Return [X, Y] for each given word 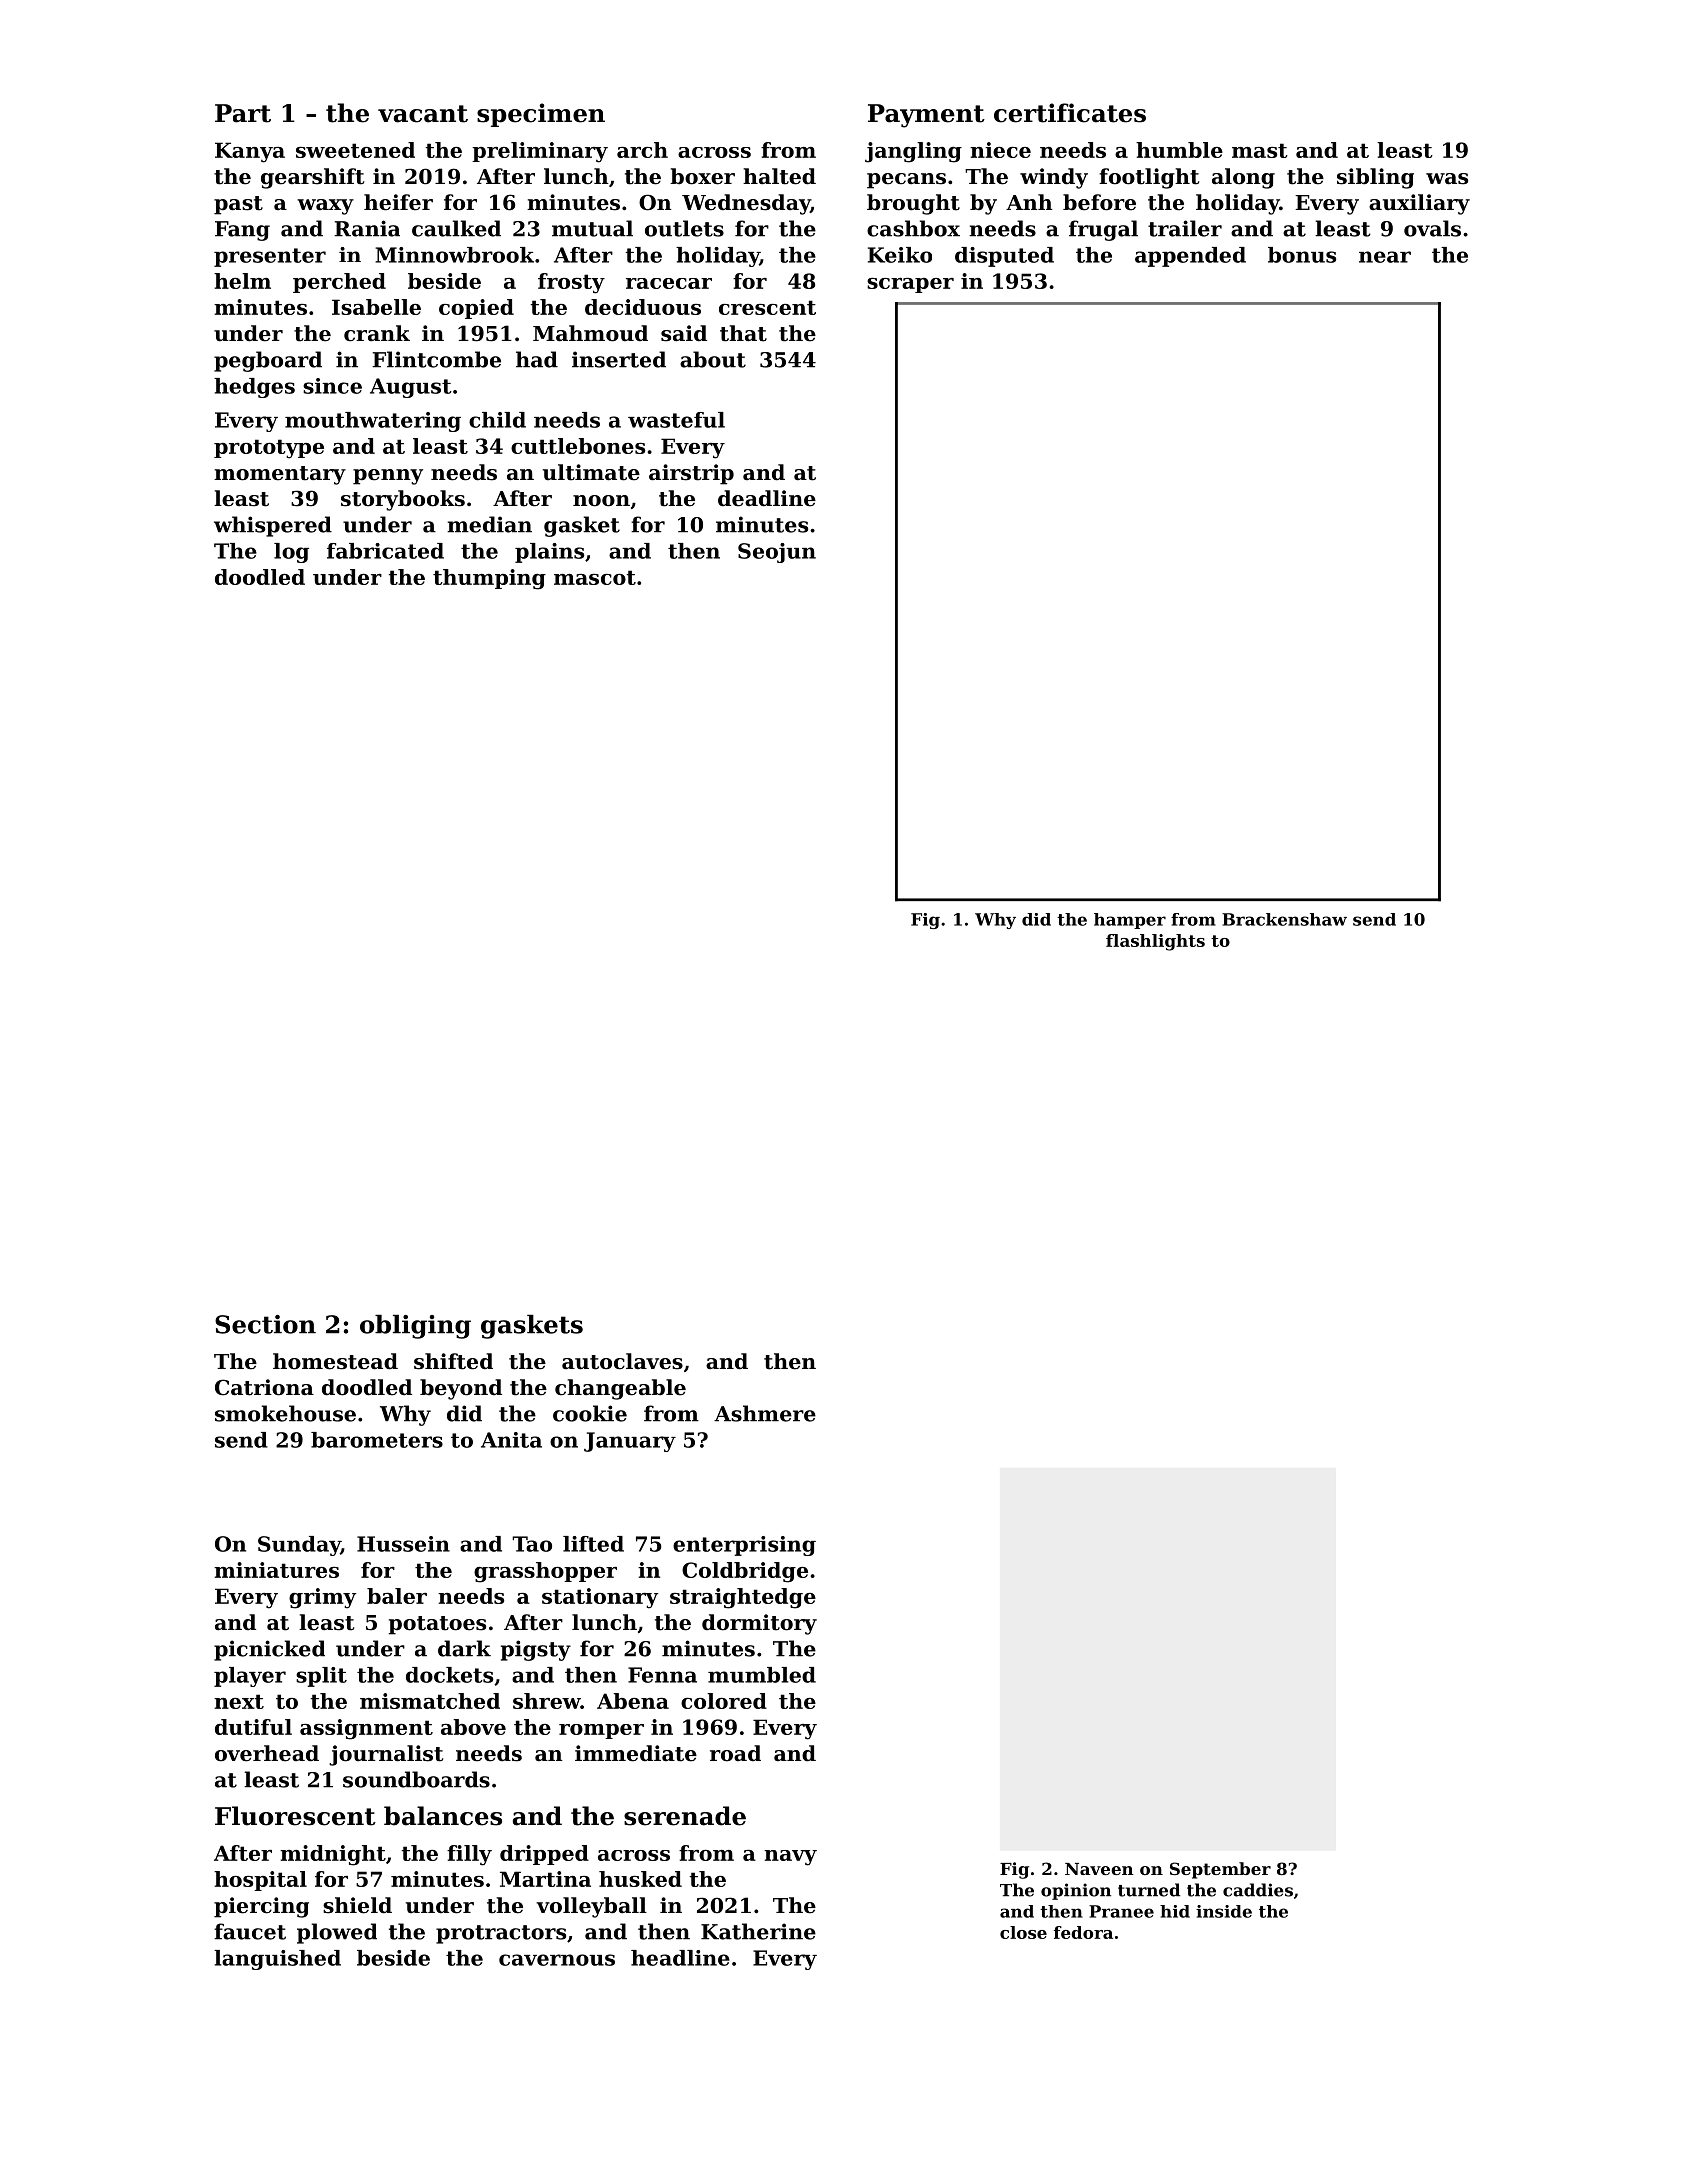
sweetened [355, 150]
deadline [767, 498]
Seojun [777, 553]
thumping [489, 579]
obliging [415, 1326]
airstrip [691, 474]
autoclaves [622, 1361]
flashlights [1155, 942]
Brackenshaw [1284, 919]
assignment [366, 1729]
